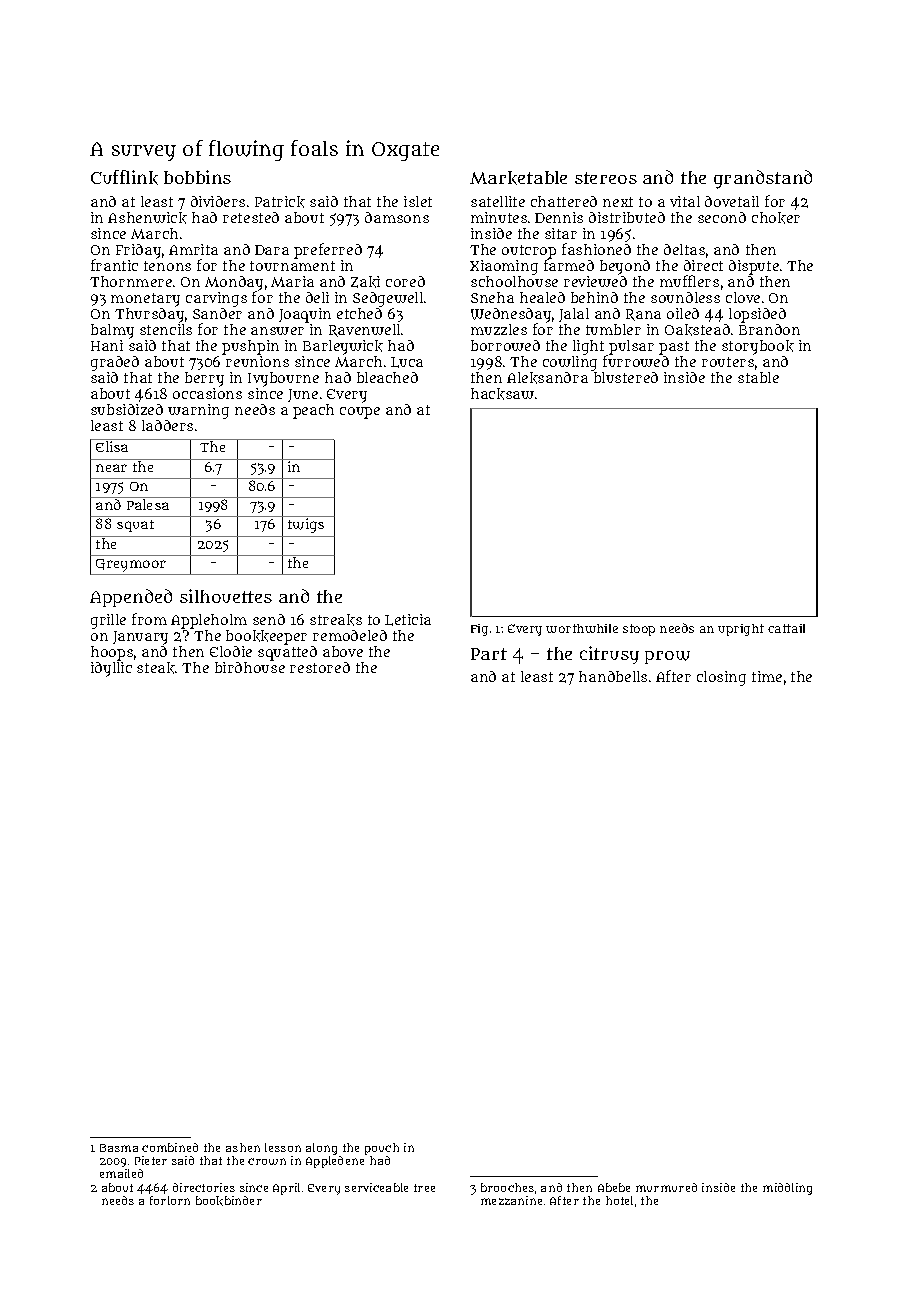 The height and width of the screenshot is (1316, 908). I want to click on pushpin, so click(250, 347).
